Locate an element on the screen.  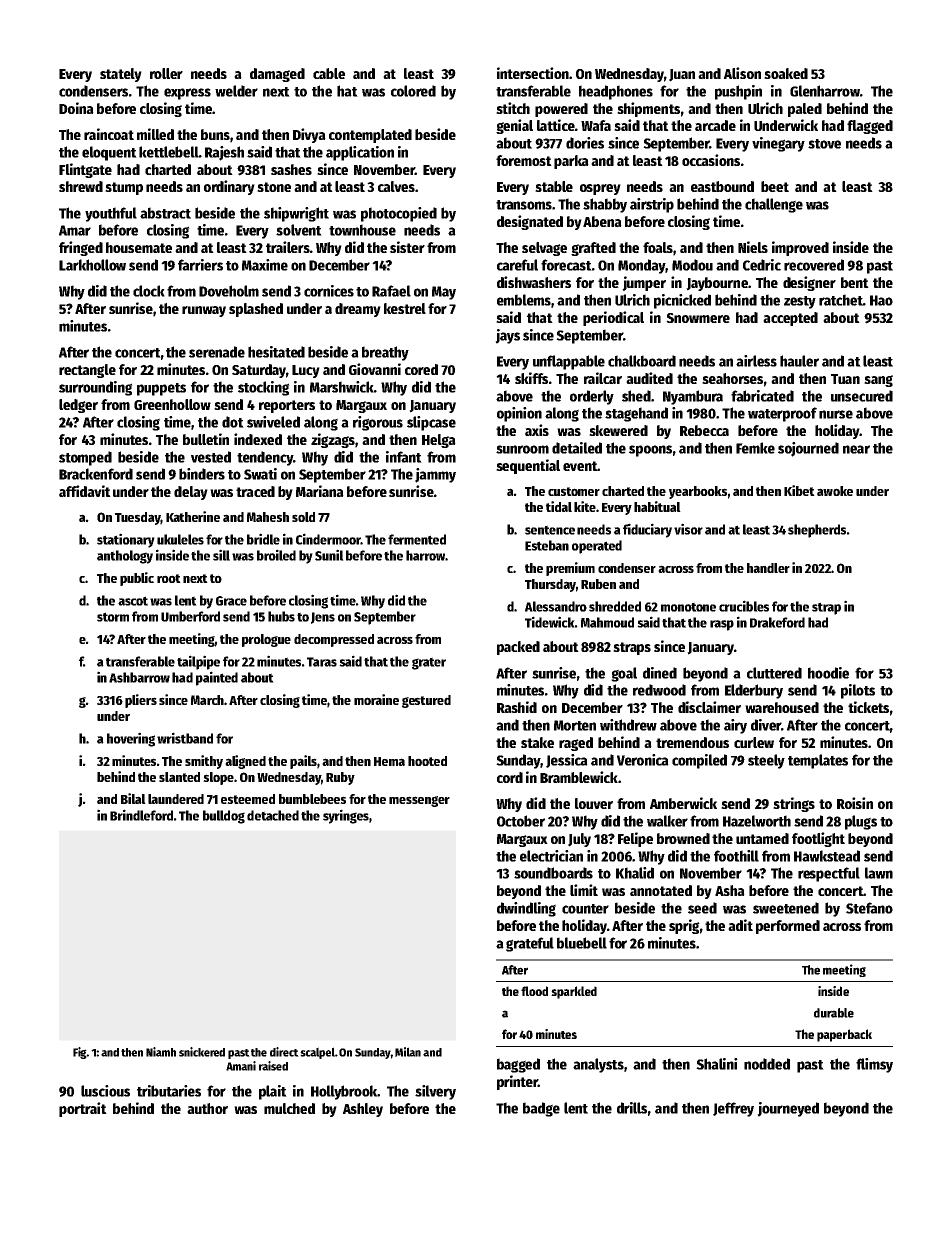
Amar is located at coordinates (75, 230).
